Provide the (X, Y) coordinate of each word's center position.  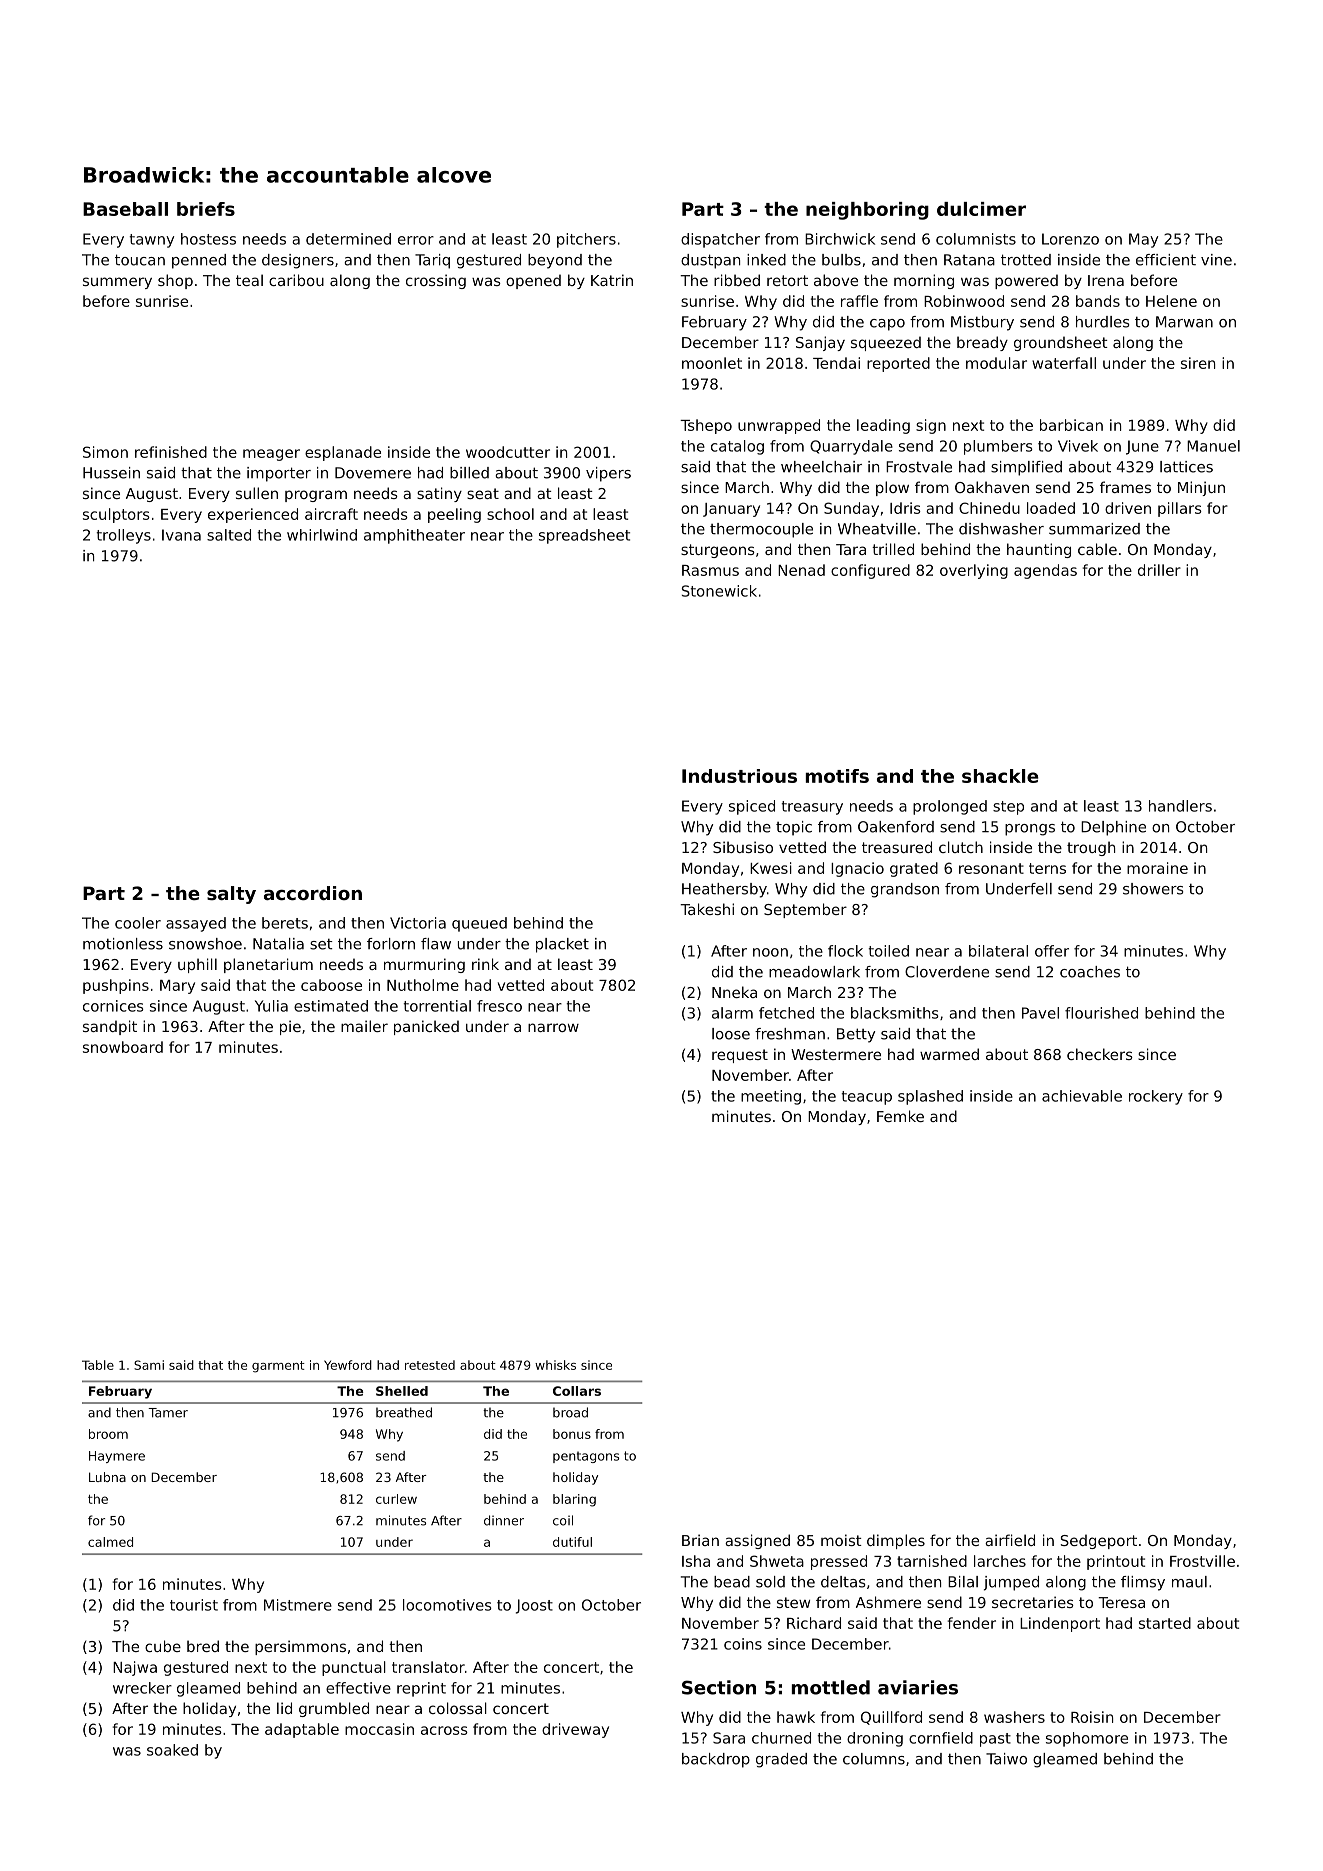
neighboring (867, 211)
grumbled (334, 1709)
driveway (575, 1730)
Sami (149, 1365)
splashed (930, 1097)
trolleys (124, 536)
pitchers (586, 240)
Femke (900, 1116)
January (731, 510)
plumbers (998, 447)
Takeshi (707, 909)
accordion (313, 893)
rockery (1156, 1097)
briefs (206, 209)
